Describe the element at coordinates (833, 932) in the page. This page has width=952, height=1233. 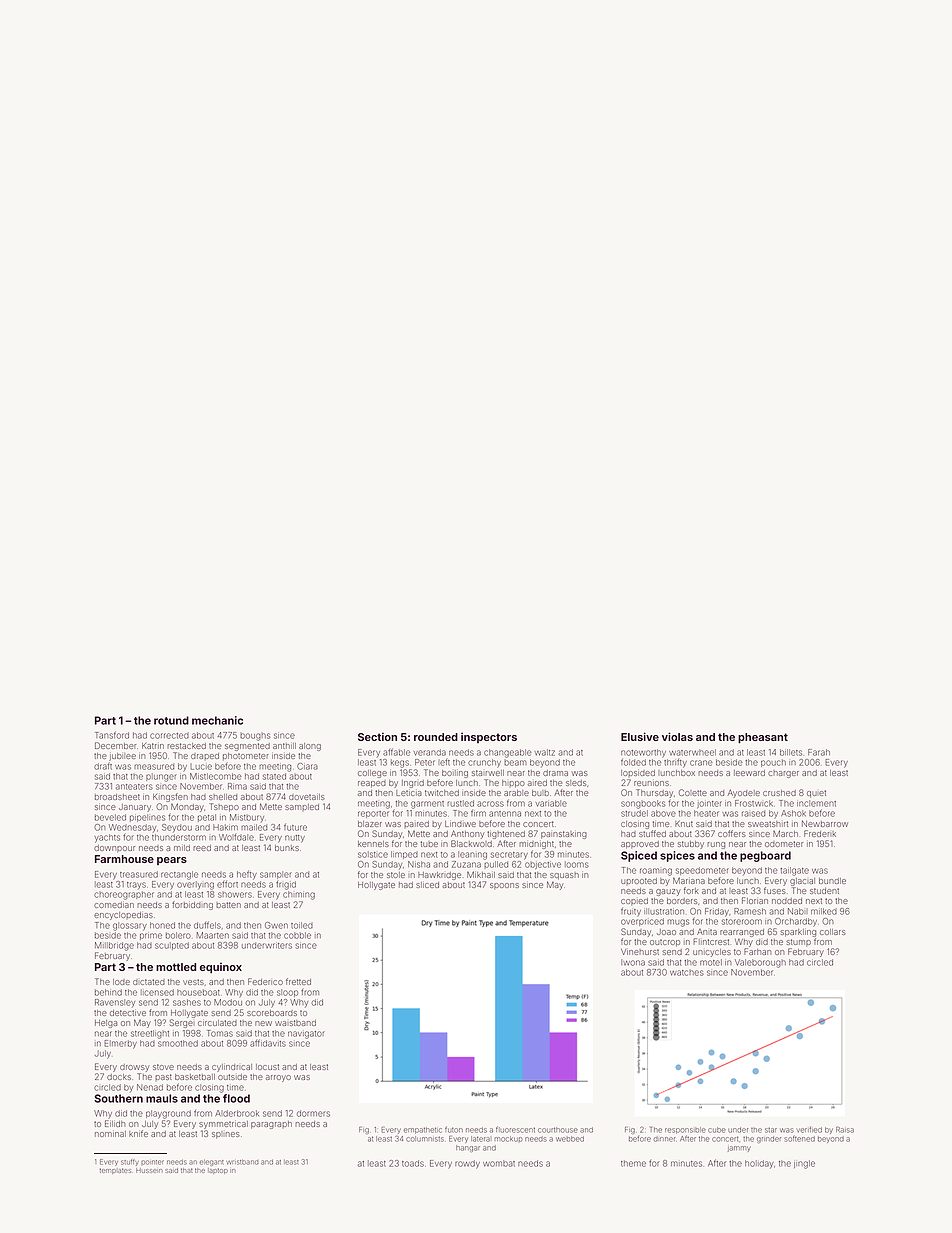
I see `collars` at that location.
